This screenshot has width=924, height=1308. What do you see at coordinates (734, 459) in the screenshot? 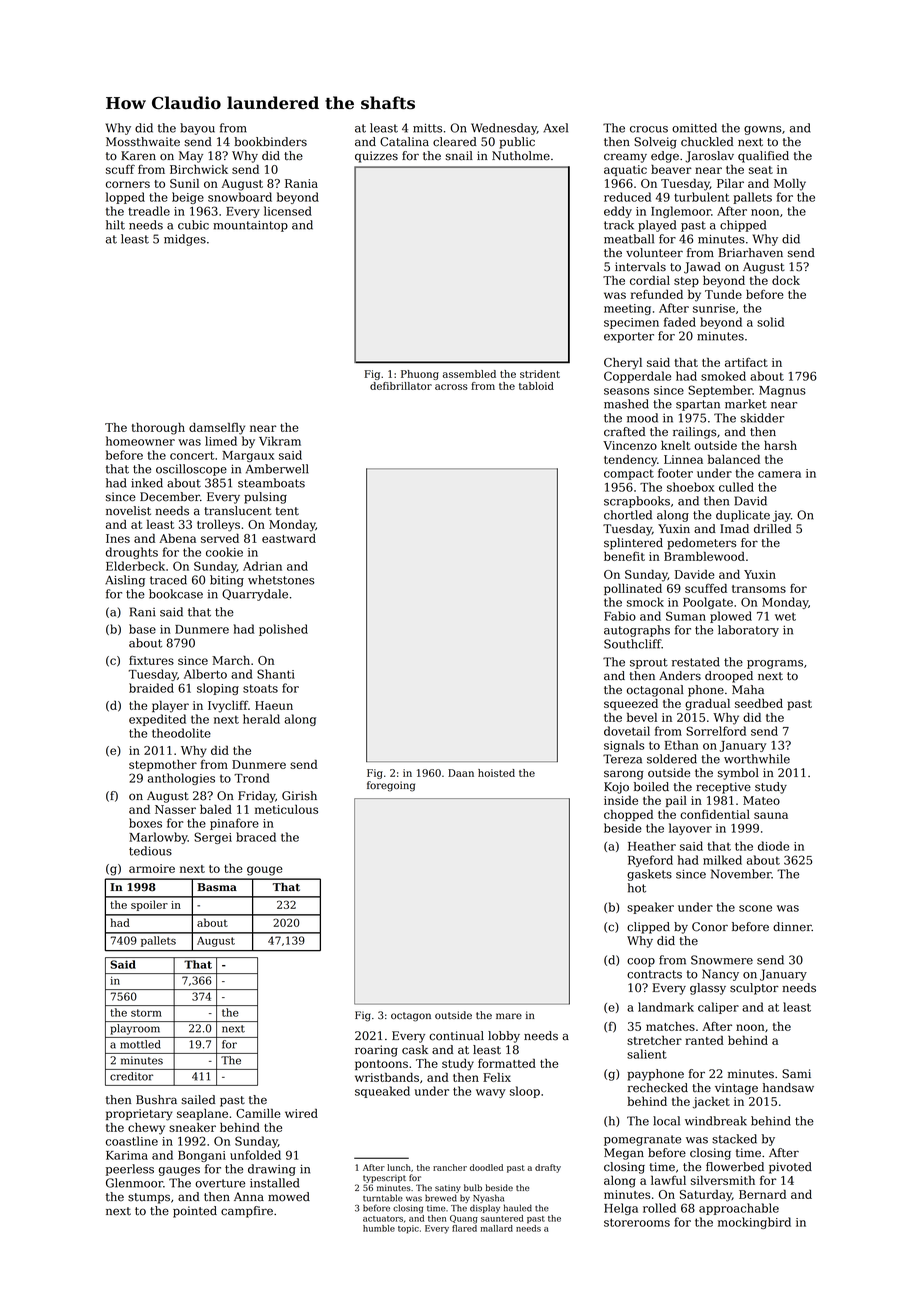
I see `balanced` at bounding box center [734, 459].
